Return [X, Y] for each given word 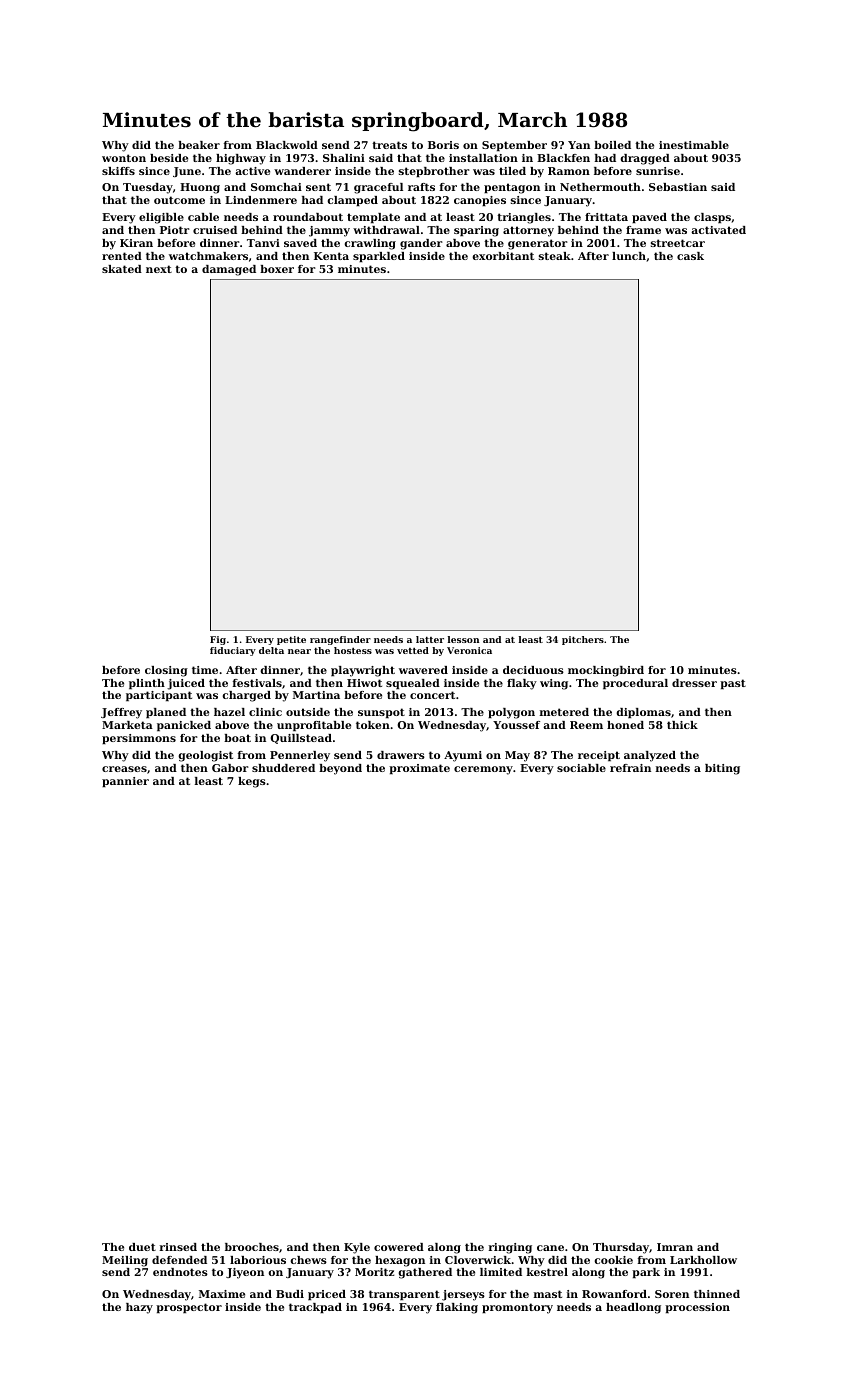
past [733, 684]
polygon [511, 713]
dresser [694, 683]
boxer [277, 269]
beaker [199, 145]
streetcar [678, 243]
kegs [252, 782]
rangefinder [340, 640]
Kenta [331, 256]
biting [722, 769]
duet [142, 1247]
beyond [340, 769]
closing [166, 671]
